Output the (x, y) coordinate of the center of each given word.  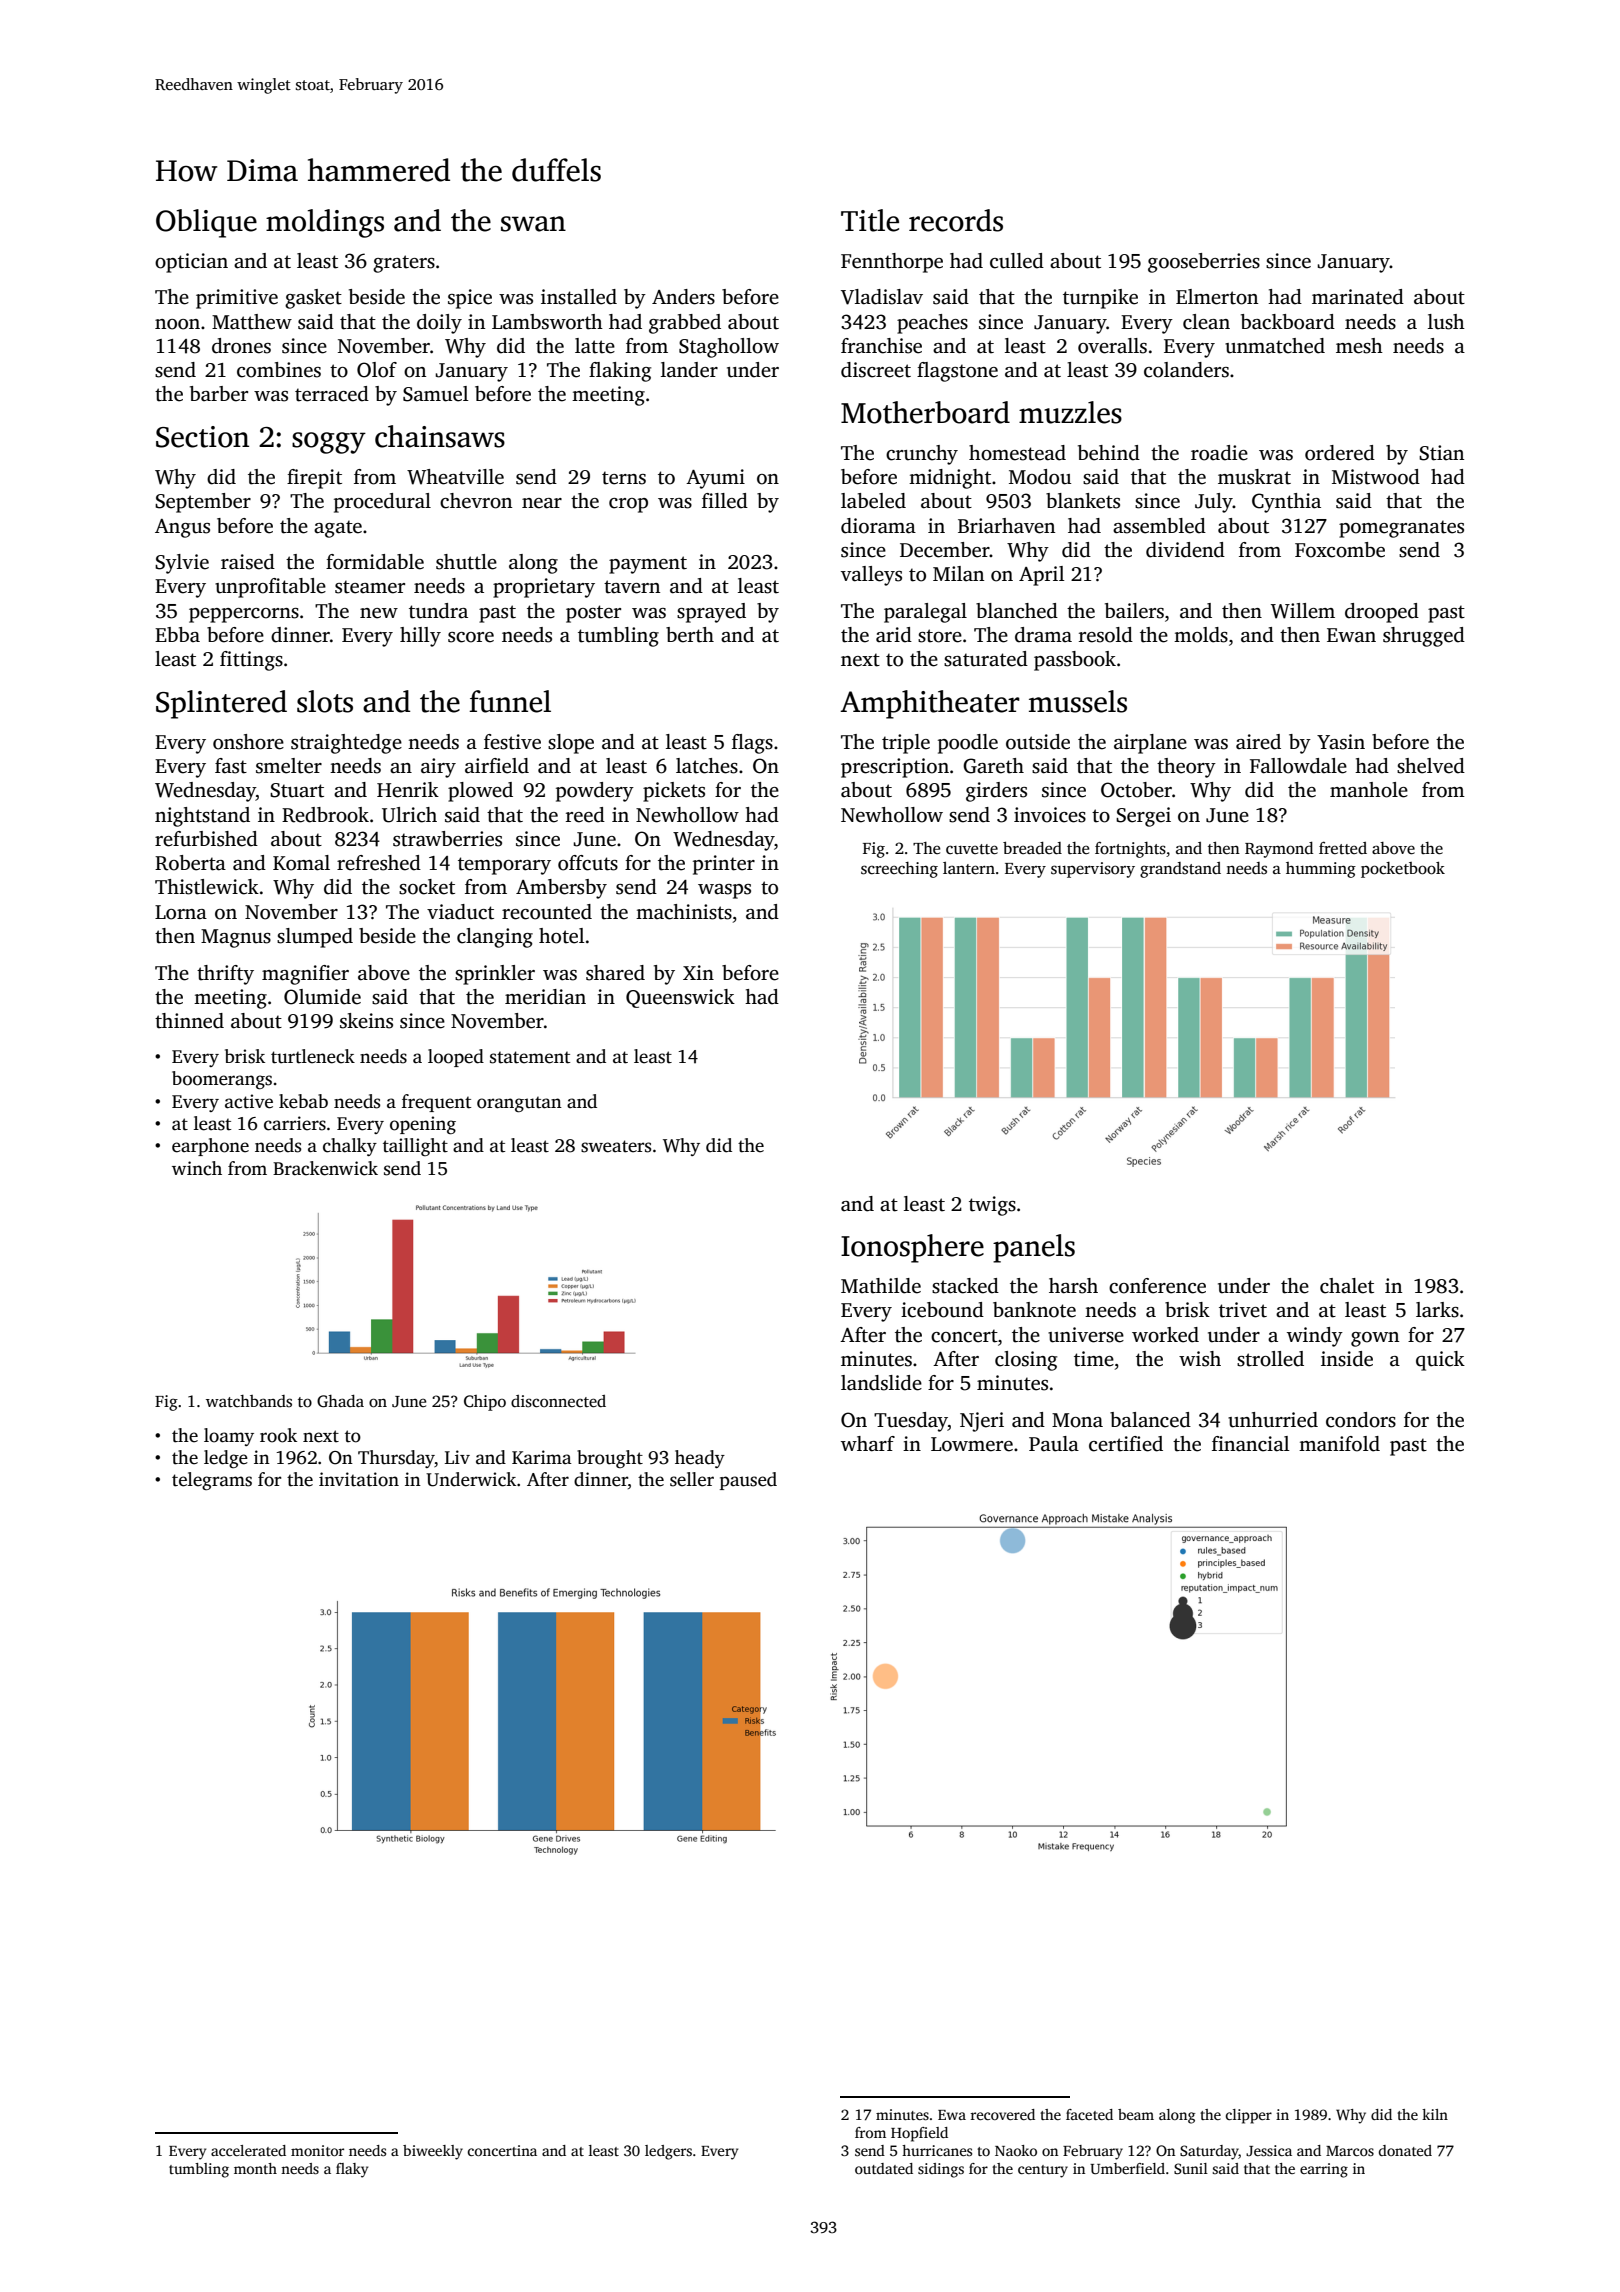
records (956, 220)
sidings (941, 2170)
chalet (1347, 1286)
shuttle (466, 562)
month (255, 2168)
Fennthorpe (892, 263)
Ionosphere (912, 1248)
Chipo (485, 1403)
